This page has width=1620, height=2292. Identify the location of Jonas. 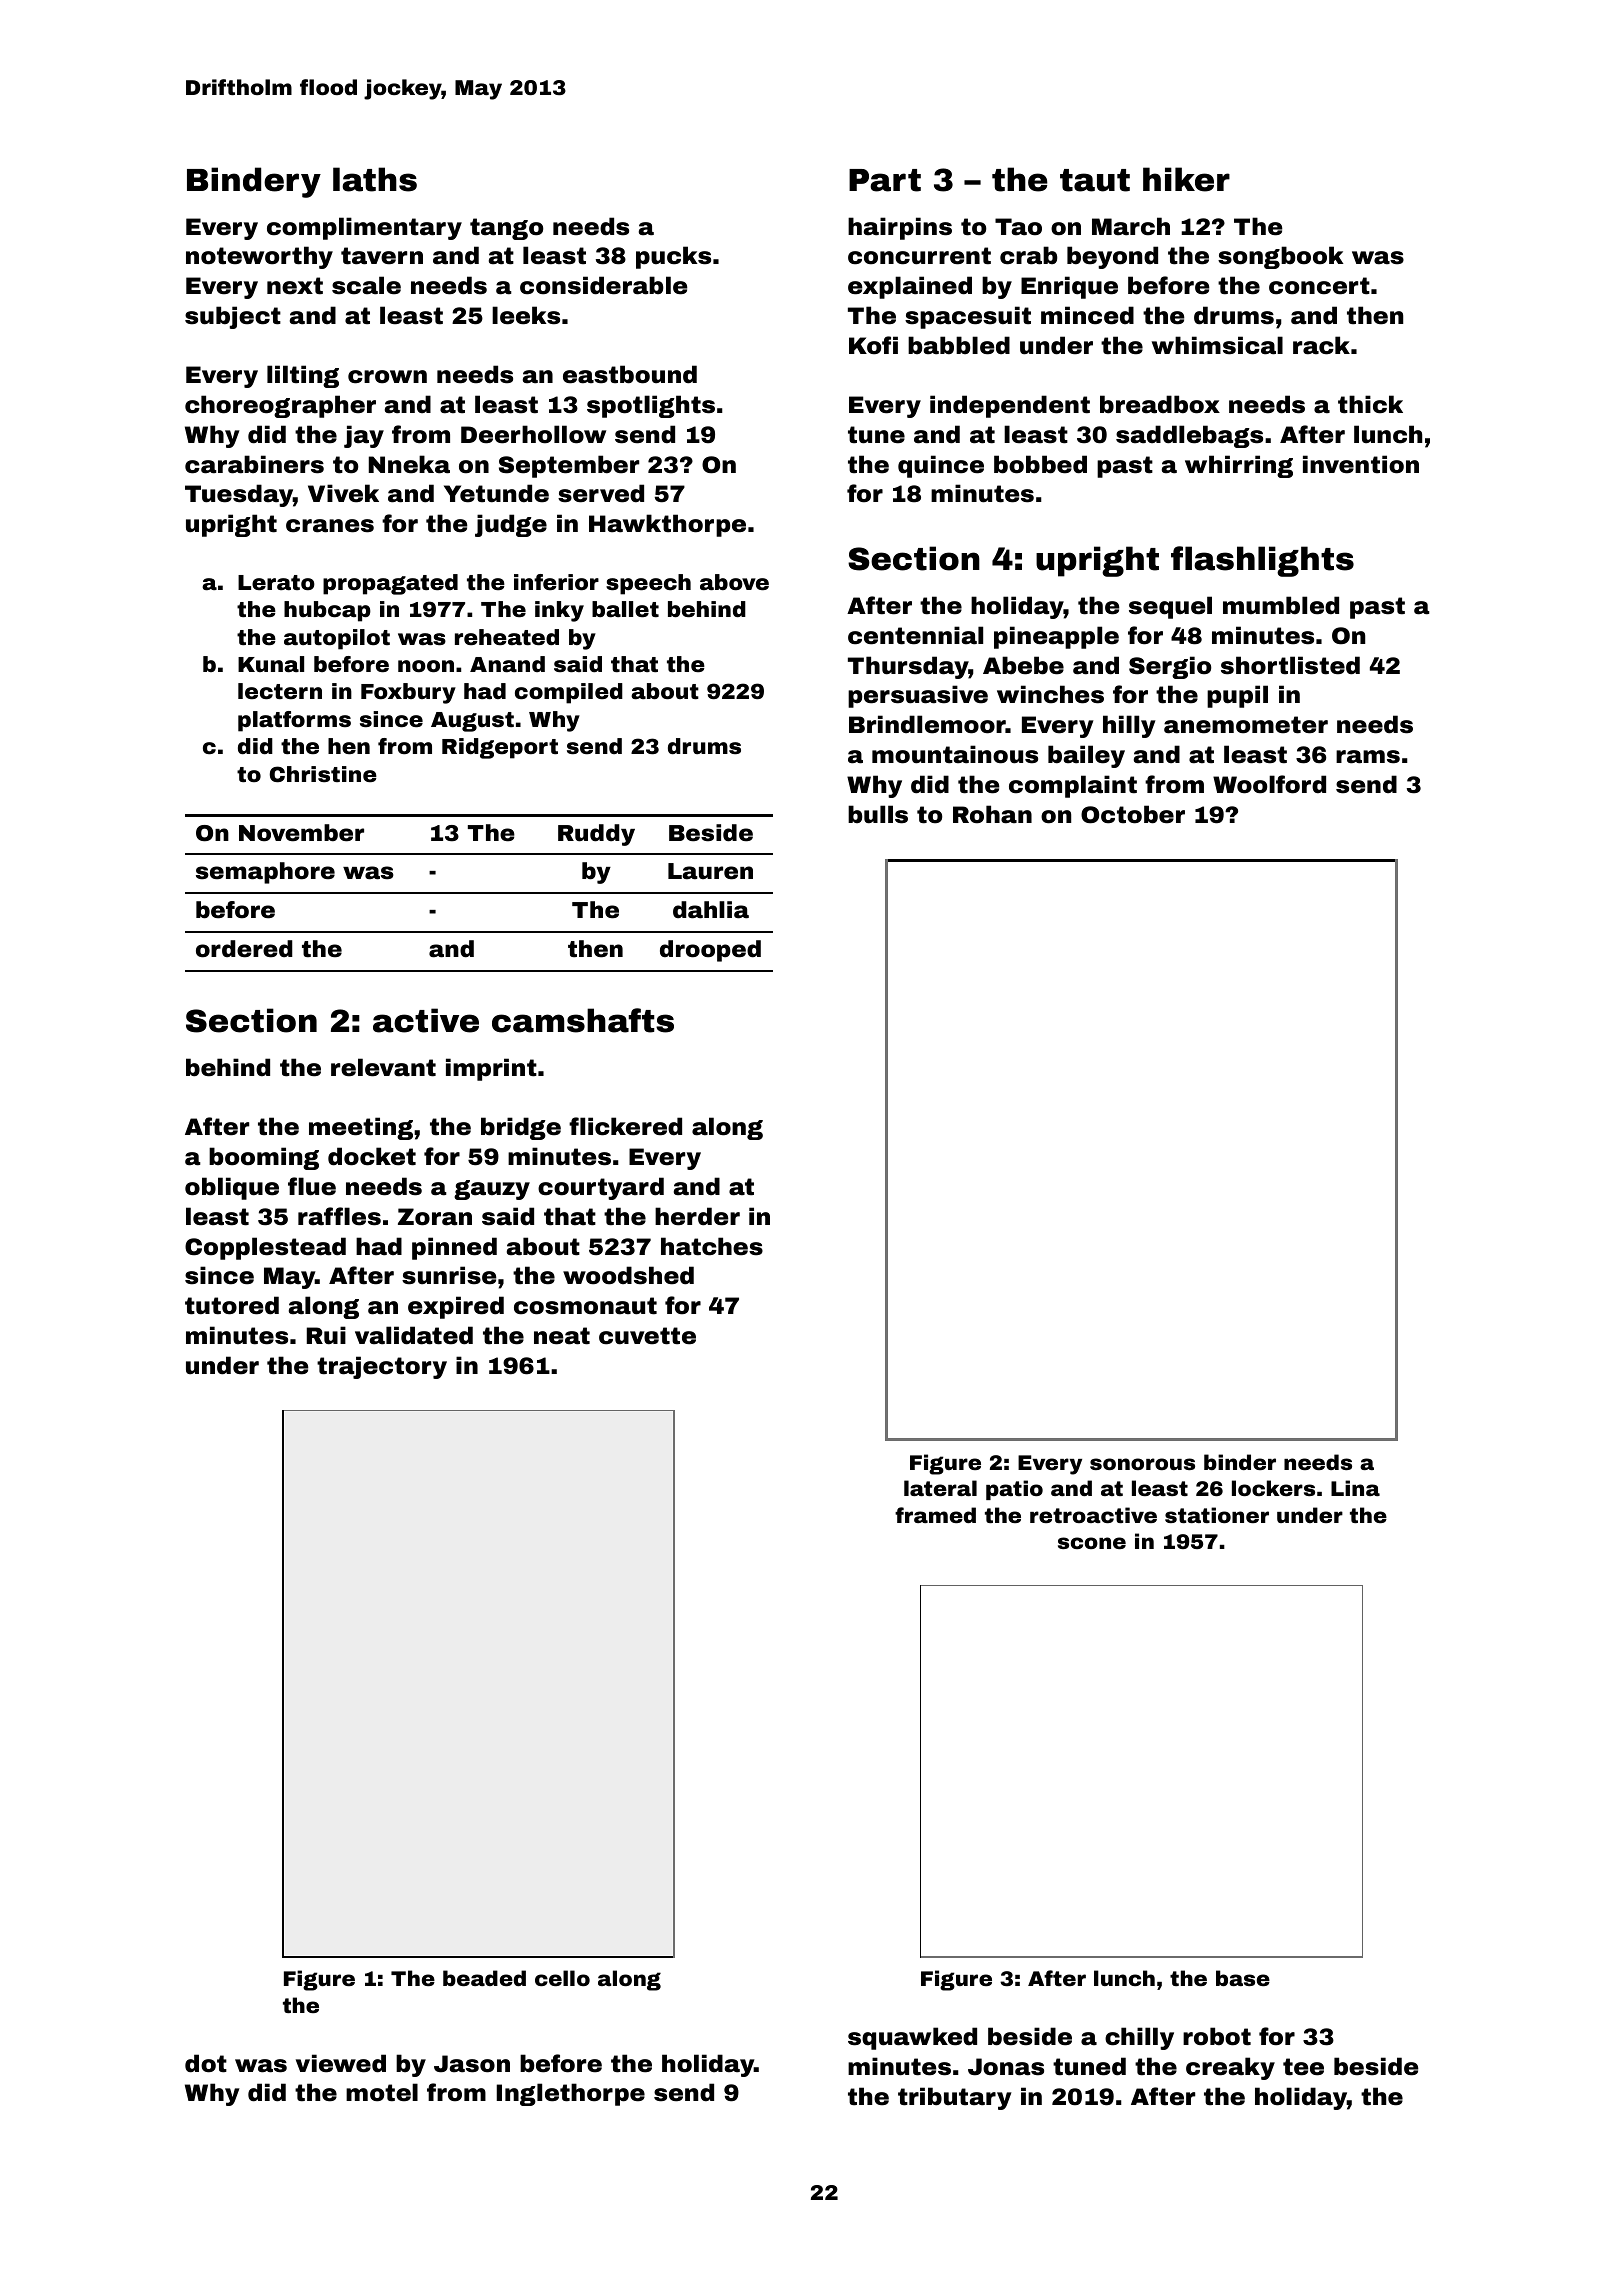
(1006, 2067).
